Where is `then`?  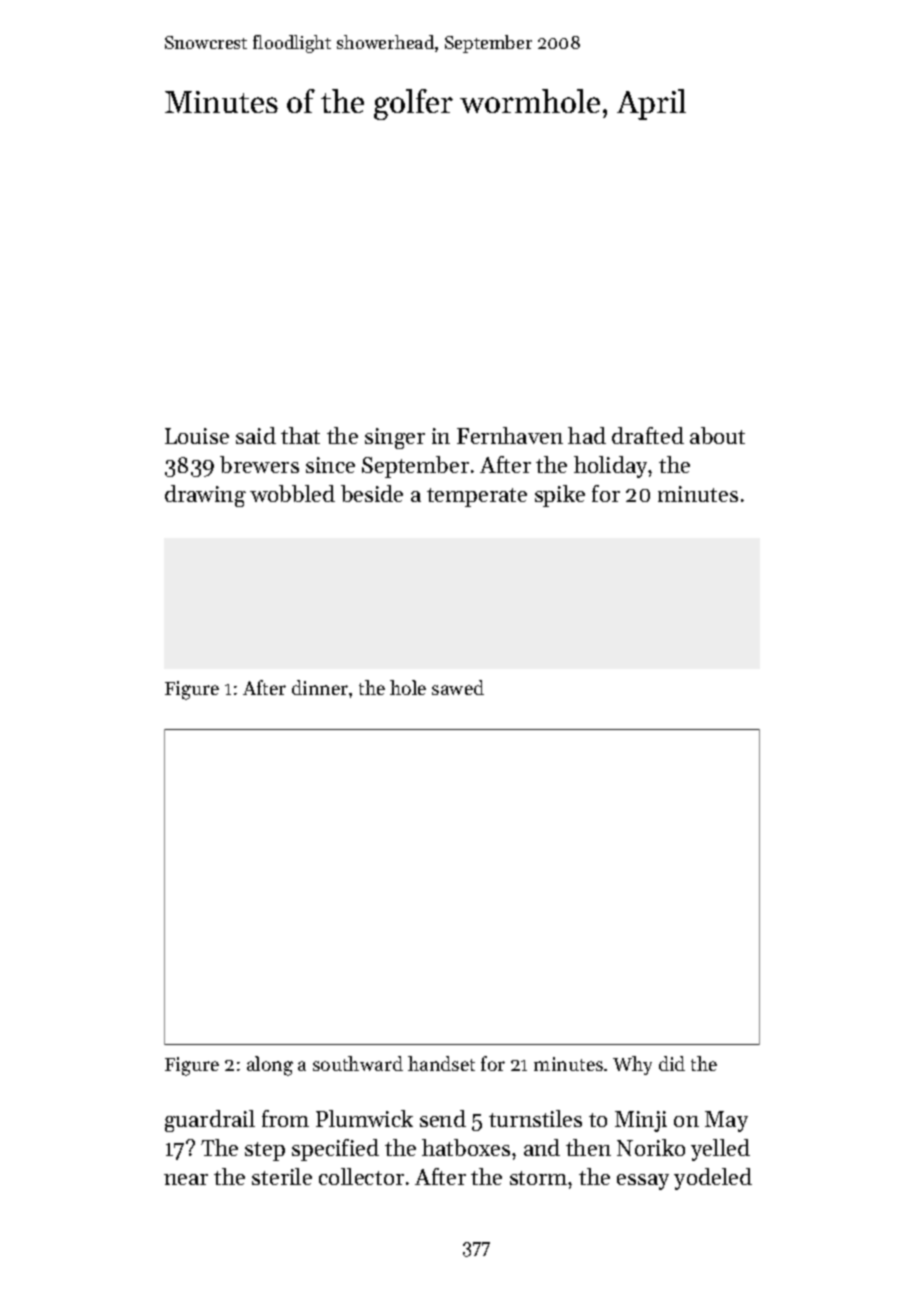
then is located at coordinates (588, 1147).
